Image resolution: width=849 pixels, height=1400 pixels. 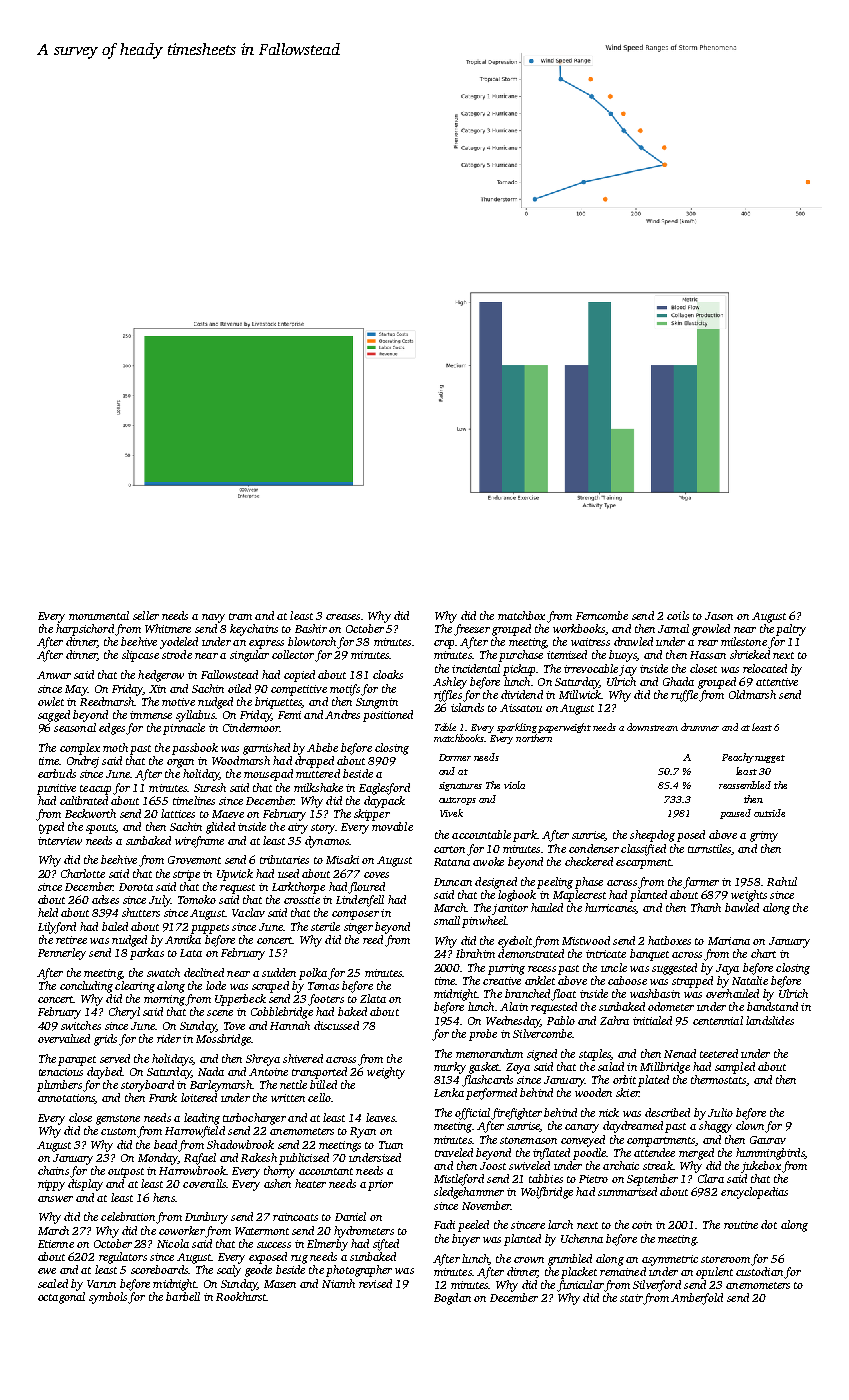 What do you see at coordinates (669, 940) in the screenshot?
I see `hatboxes` at bounding box center [669, 940].
